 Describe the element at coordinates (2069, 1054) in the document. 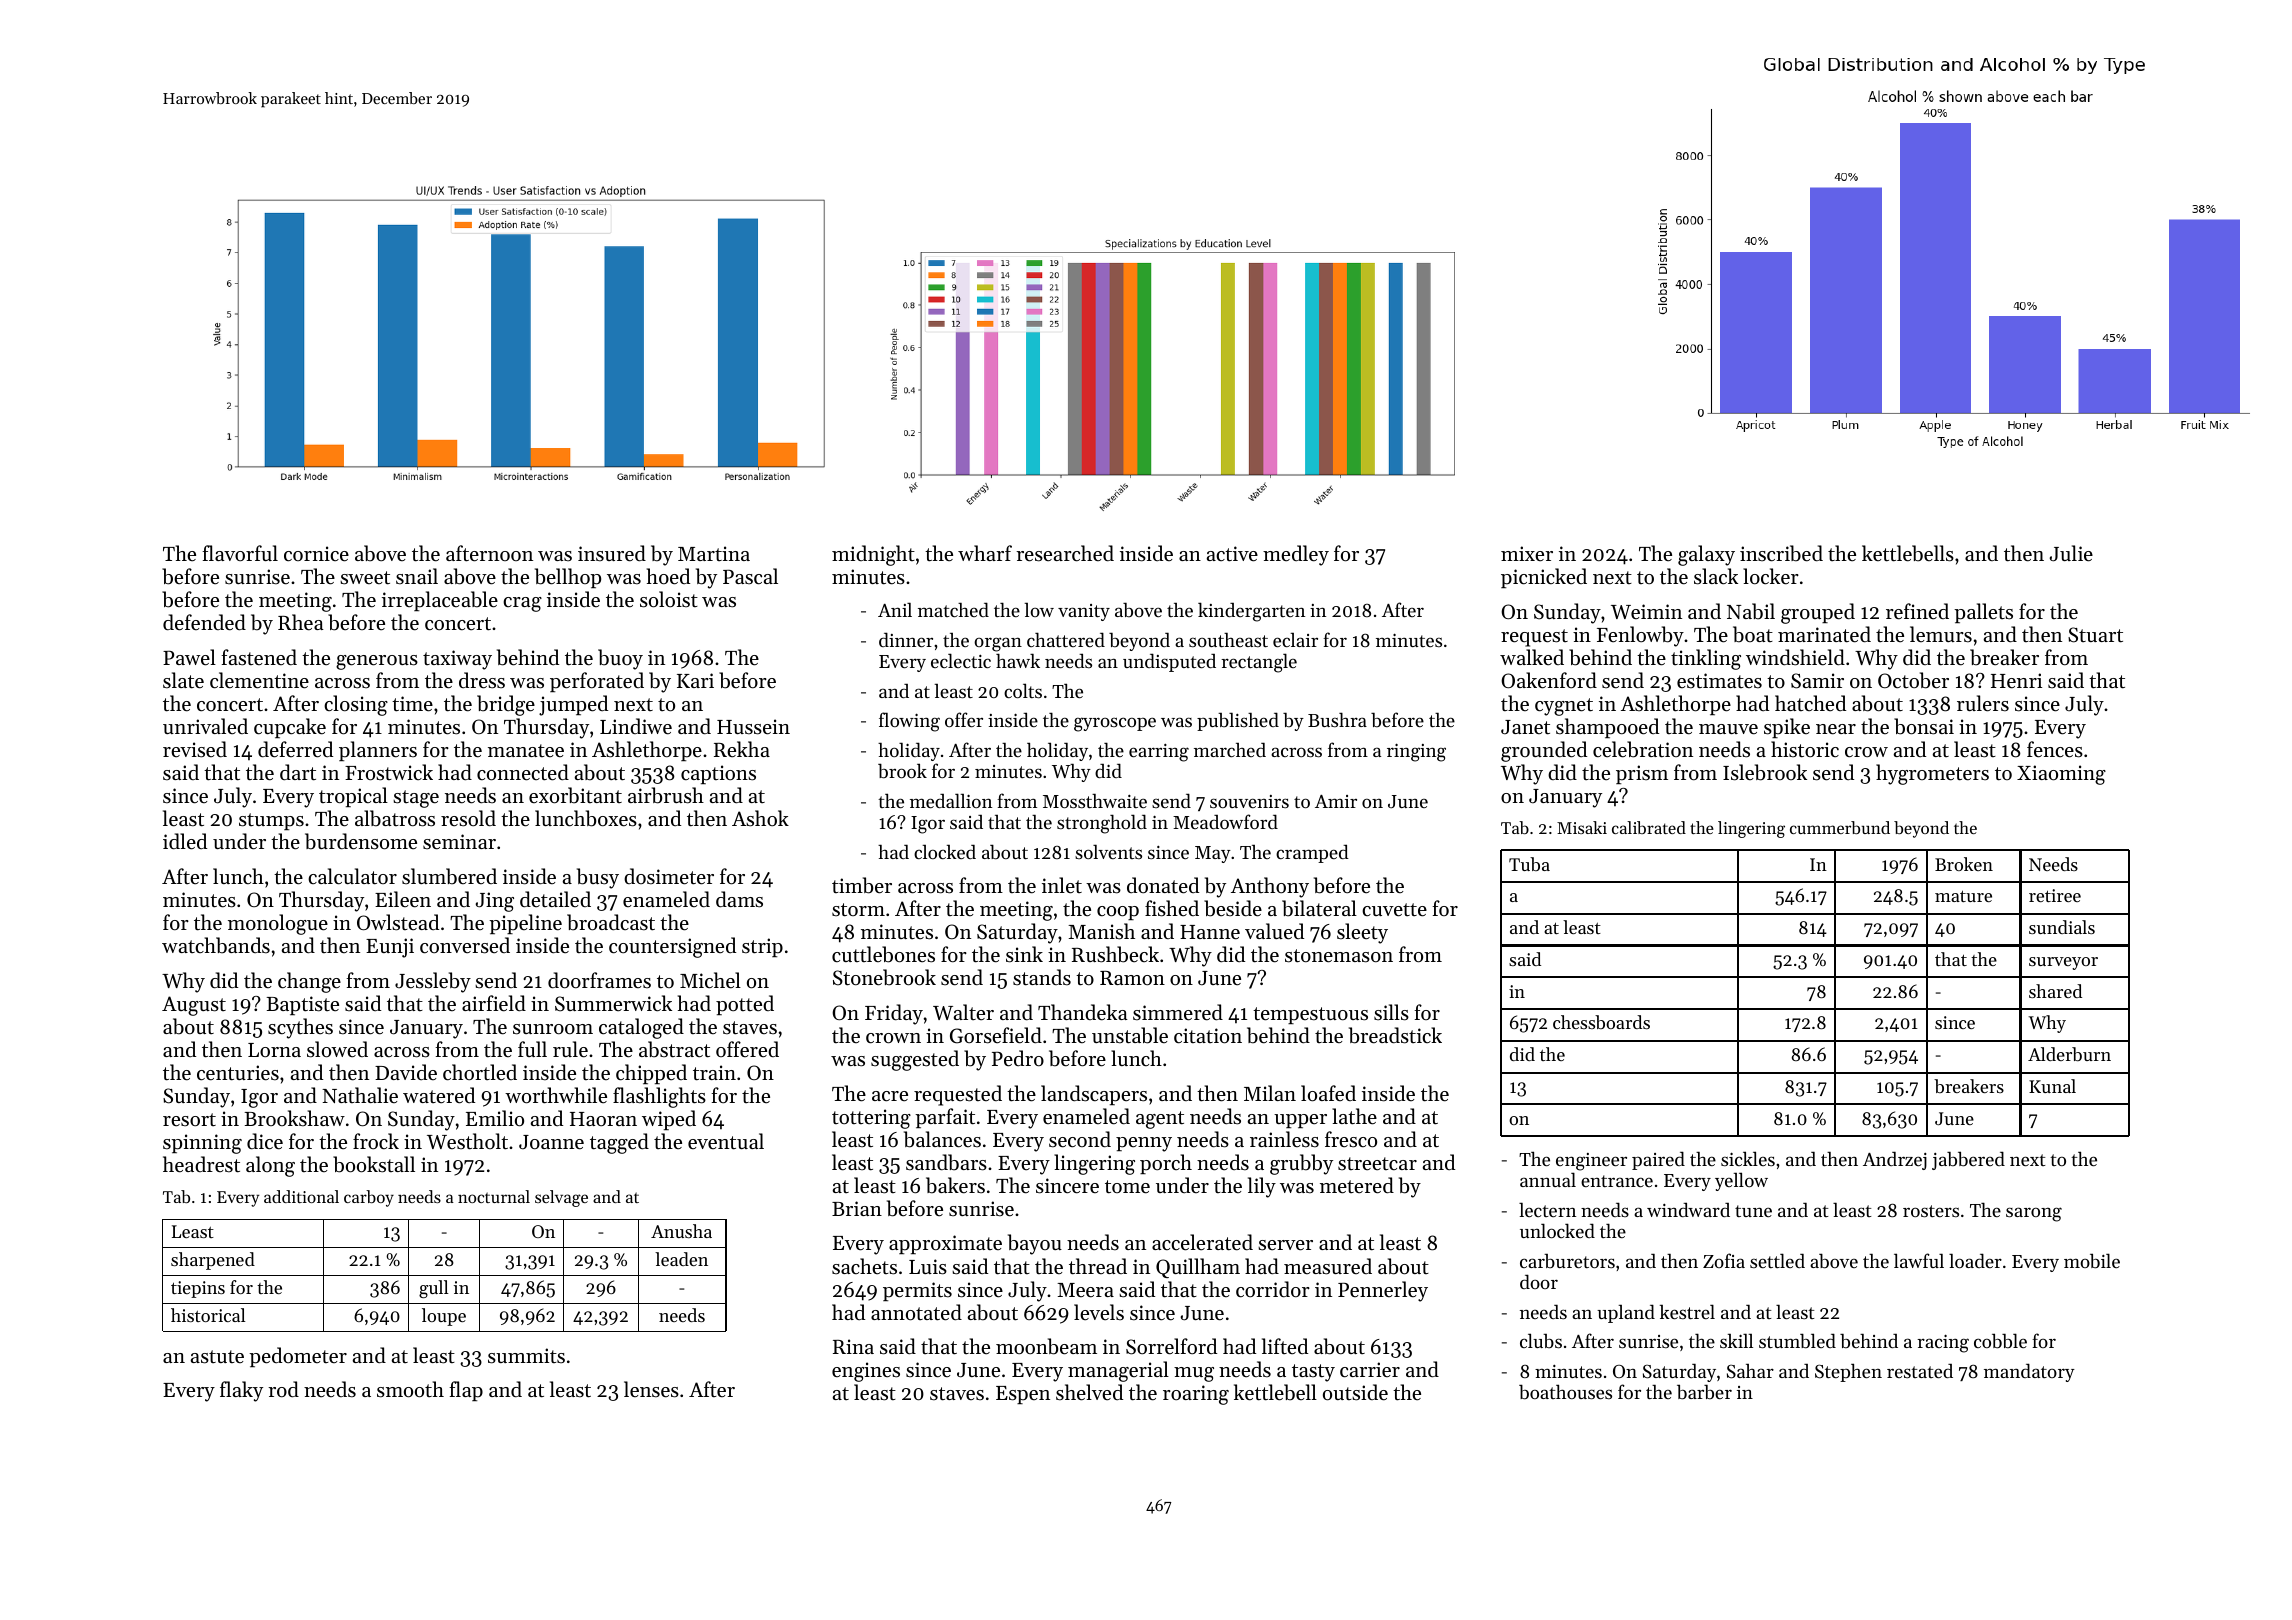

I see `Alderburn` at that location.
